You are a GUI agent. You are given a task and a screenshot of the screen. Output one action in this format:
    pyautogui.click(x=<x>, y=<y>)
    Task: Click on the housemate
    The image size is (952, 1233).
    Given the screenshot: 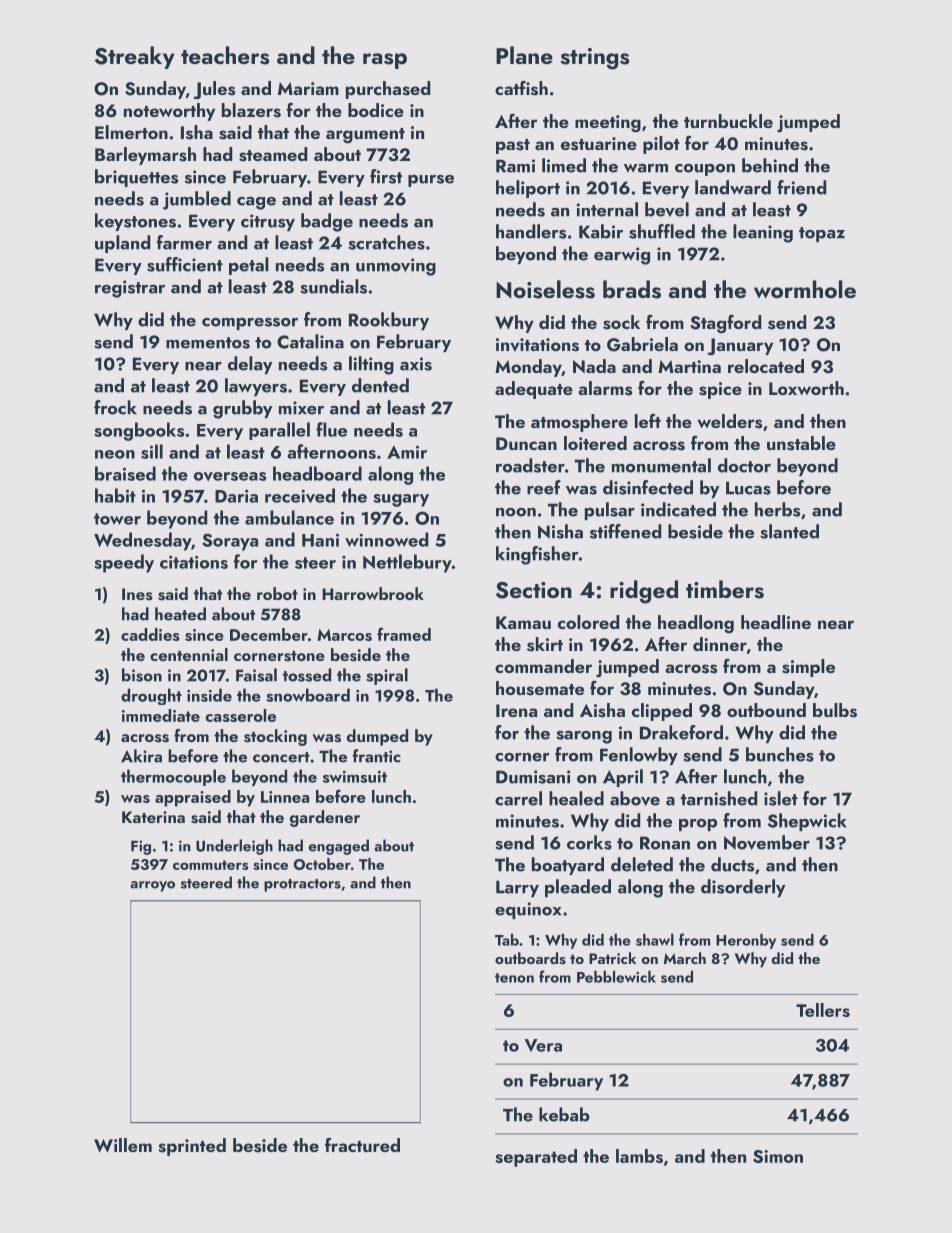 What is the action you would take?
    pyautogui.click(x=540, y=688)
